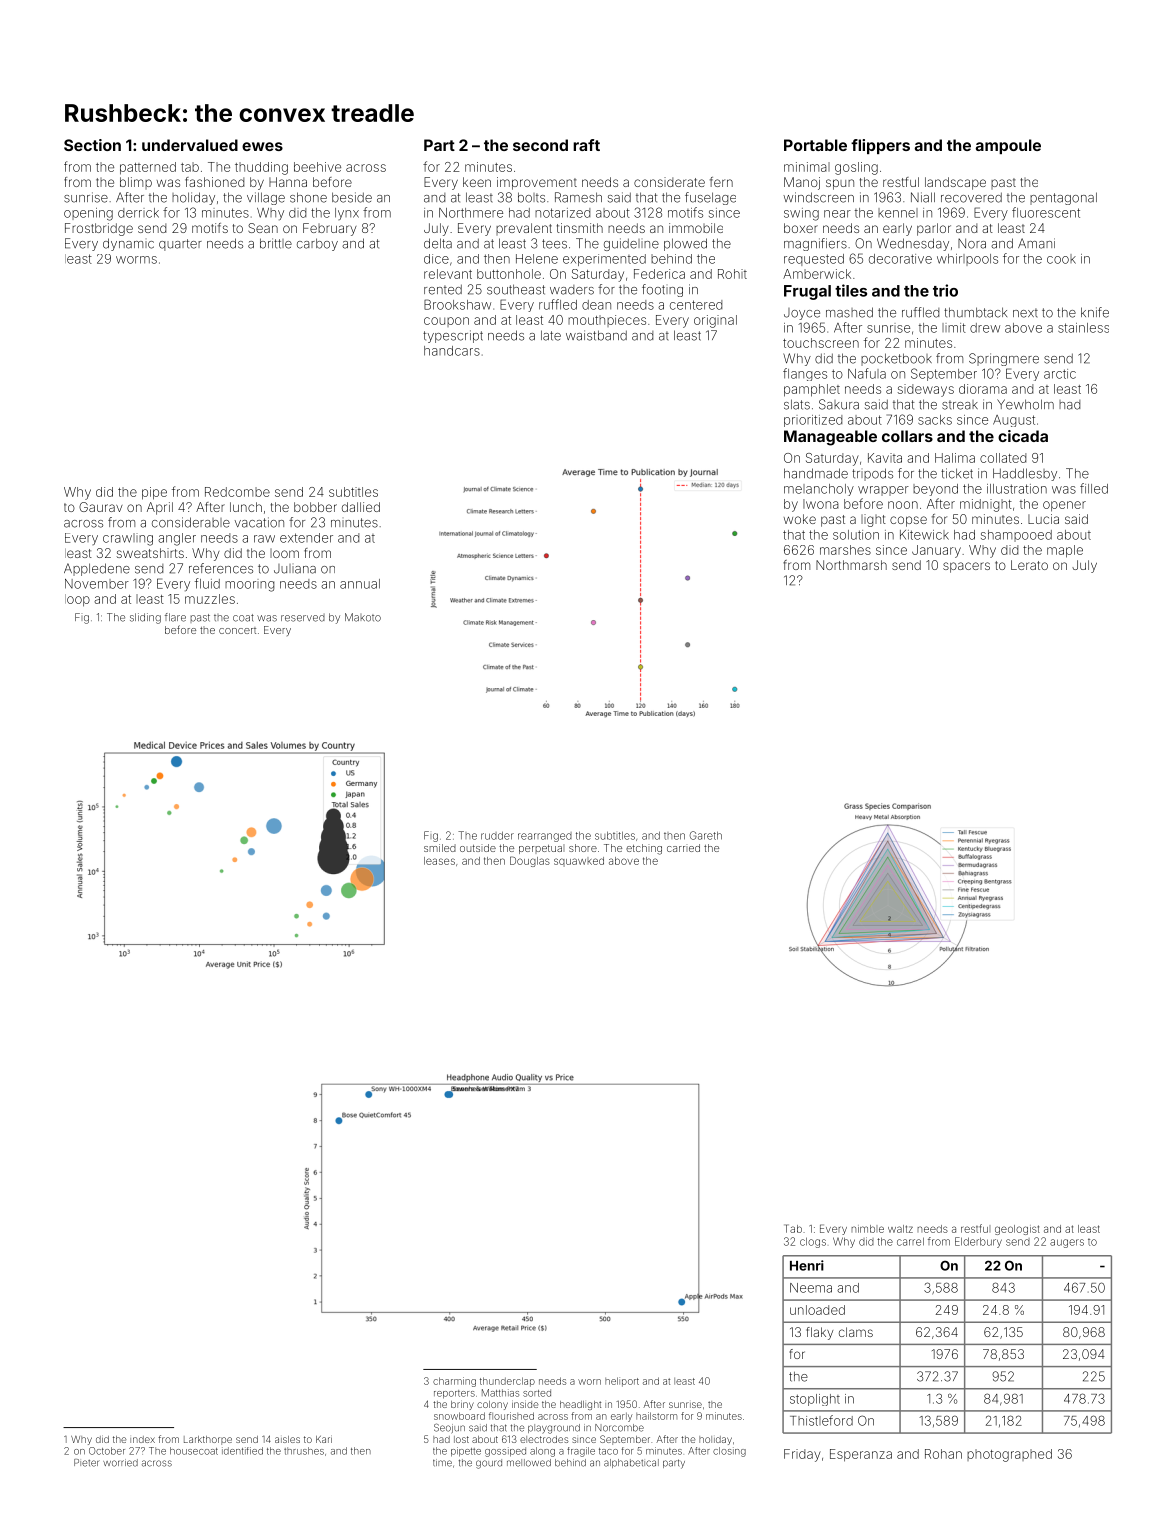 This screenshot has width=1175, height=1520. I want to click on midnight, so click(986, 505).
